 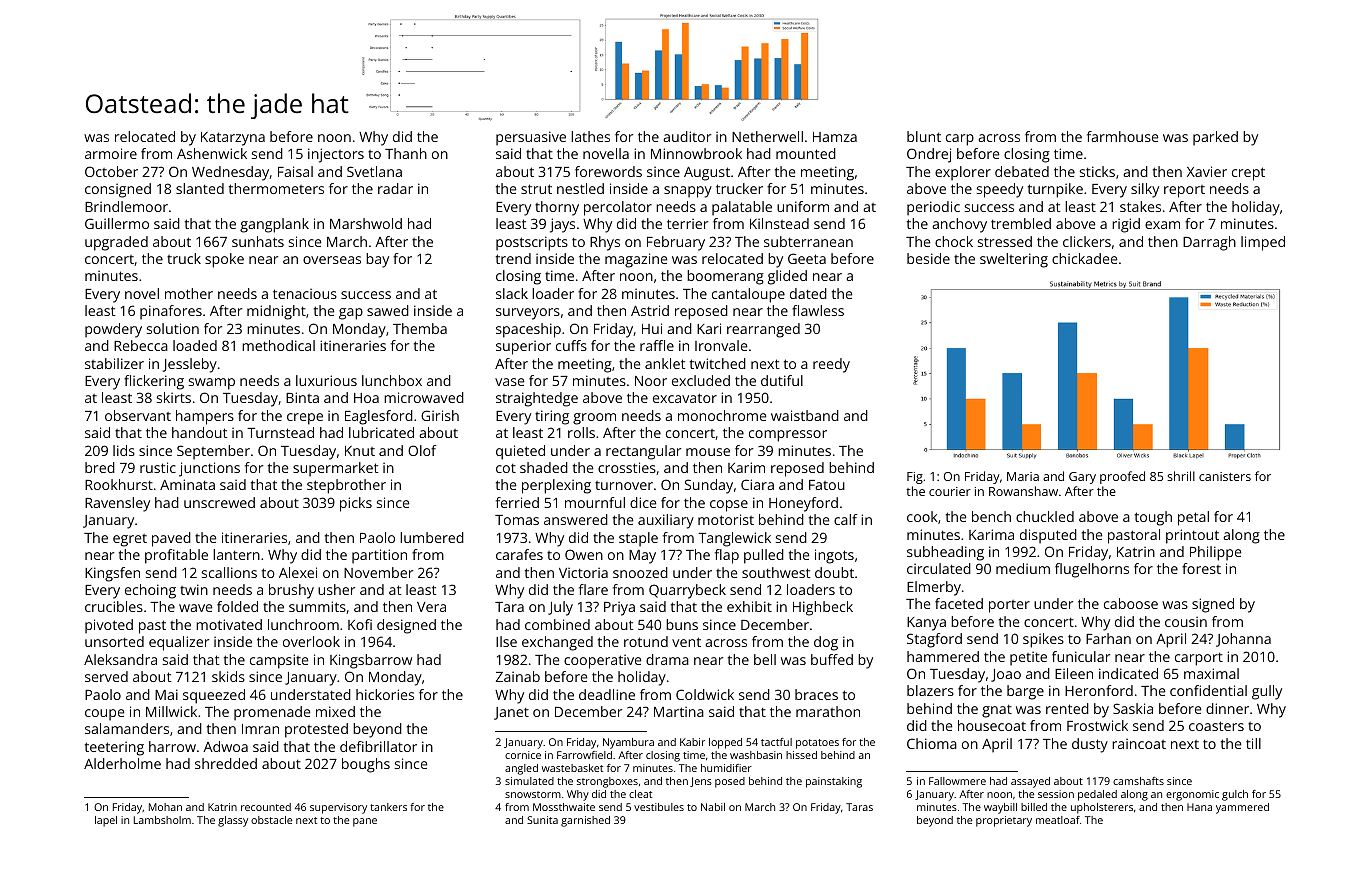 What do you see at coordinates (619, 608) in the screenshot?
I see `Priya` at bounding box center [619, 608].
